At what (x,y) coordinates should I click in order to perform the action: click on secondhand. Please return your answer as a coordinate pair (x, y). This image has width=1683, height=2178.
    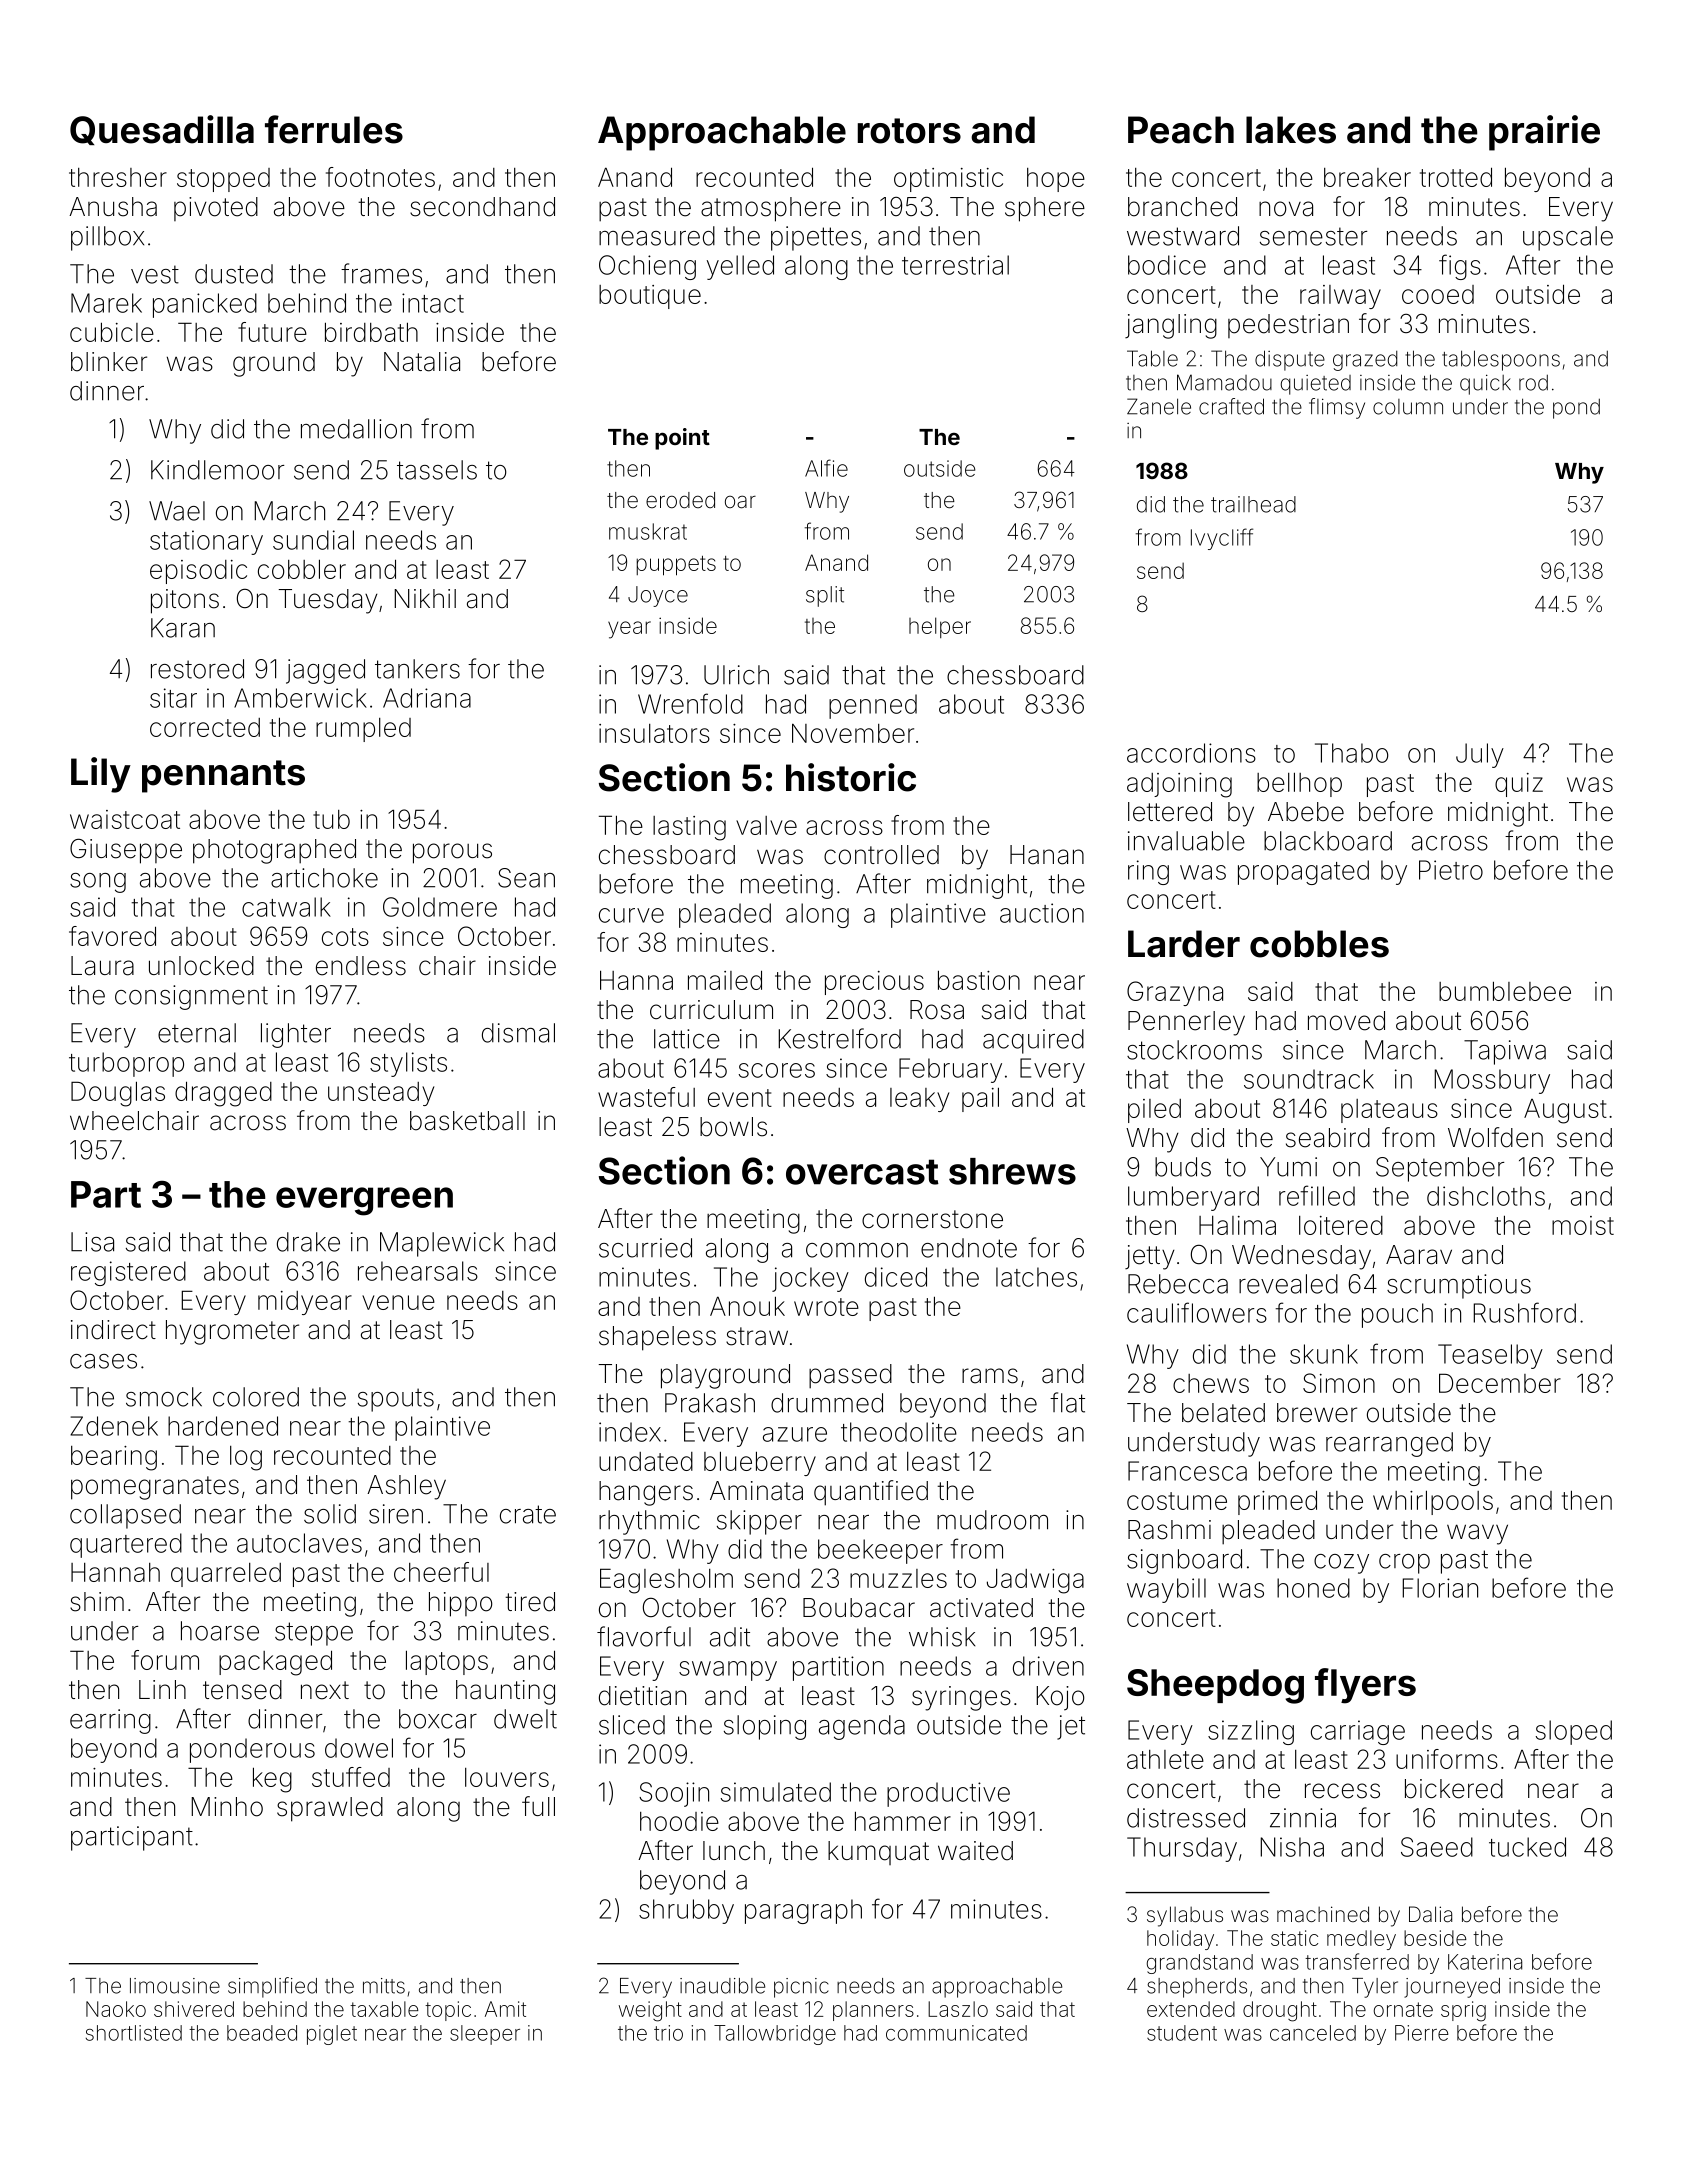
    Looking at the image, I should click on (482, 207).
